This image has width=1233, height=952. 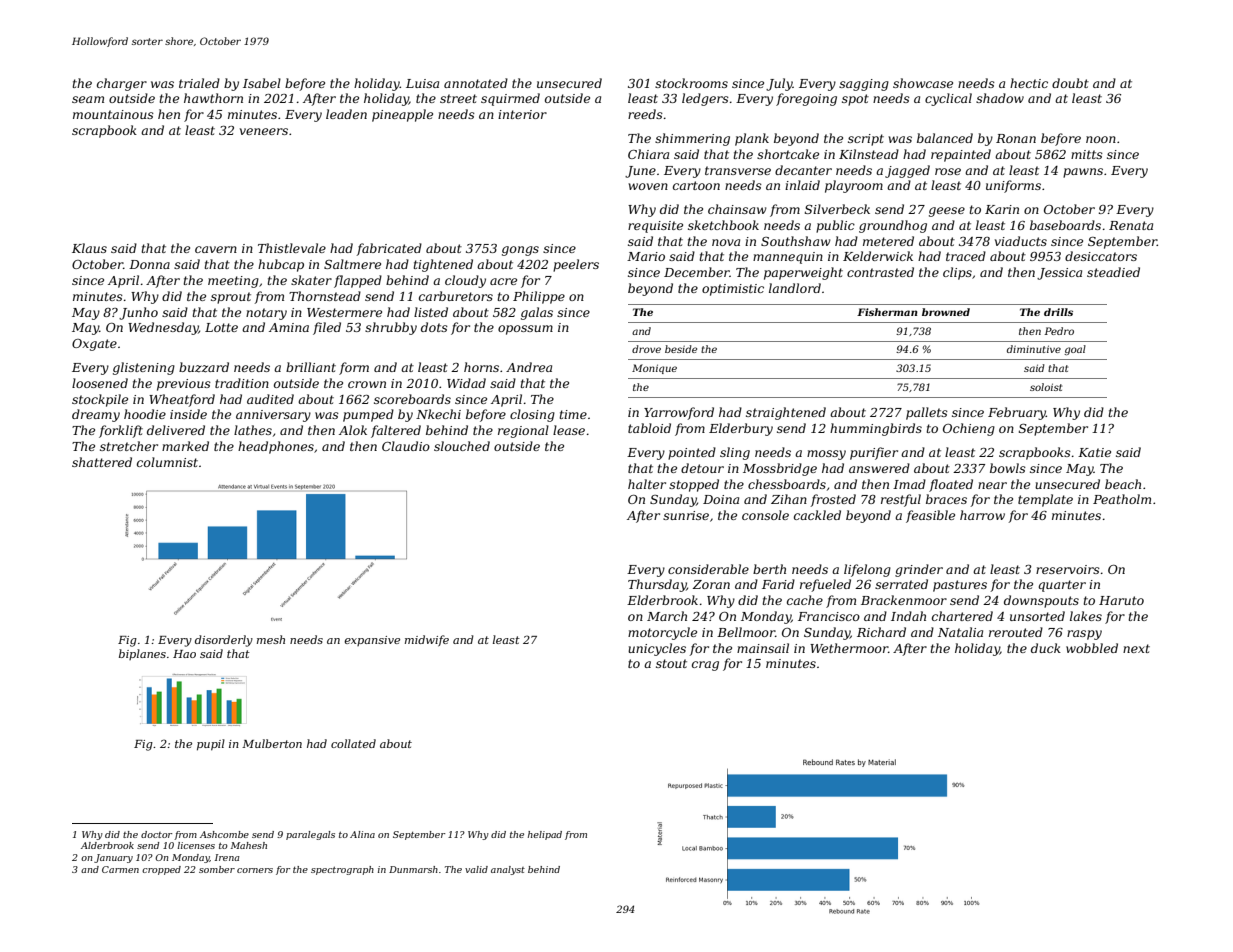 I want to click on duck, so click(x=1046, y=648).
